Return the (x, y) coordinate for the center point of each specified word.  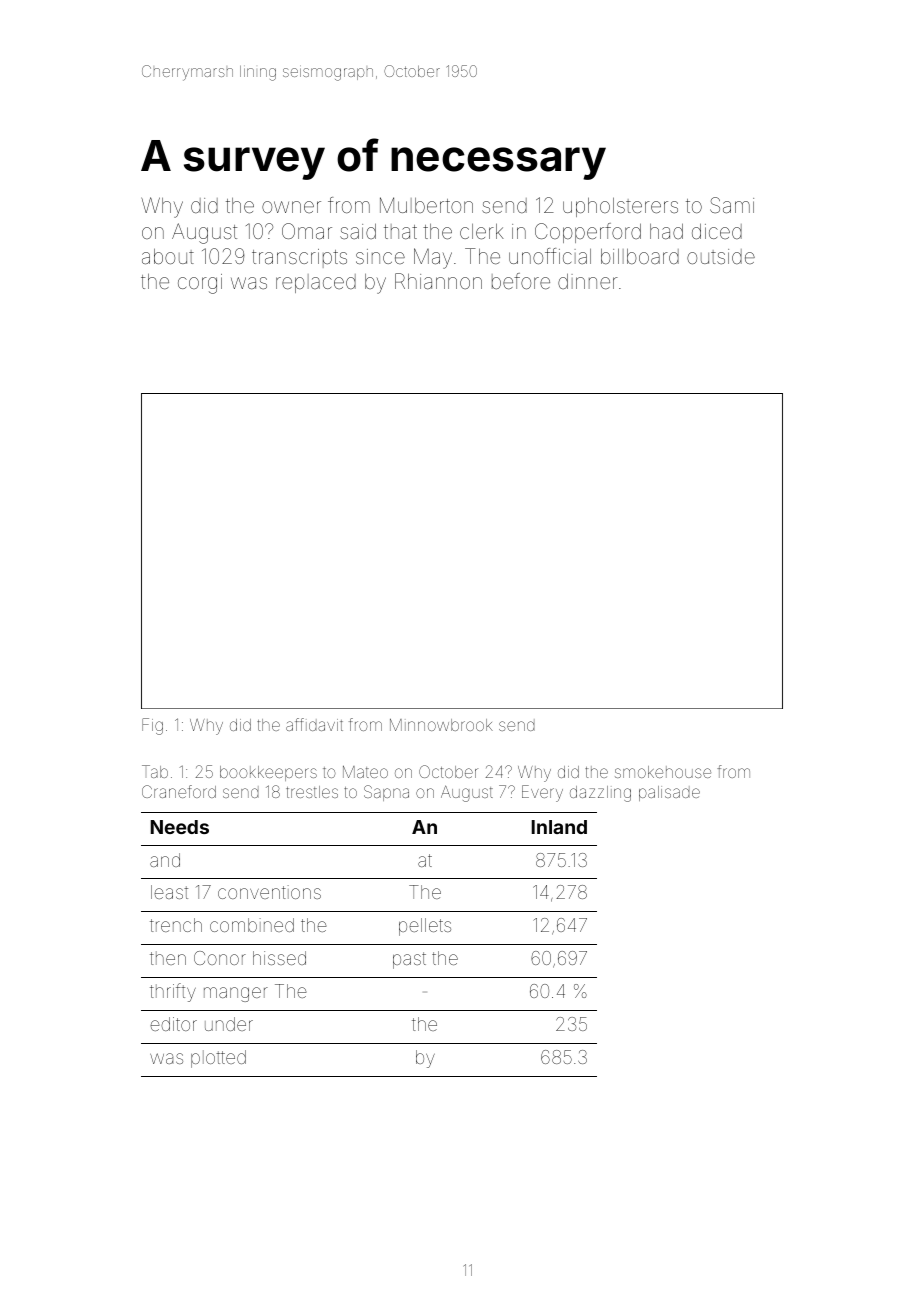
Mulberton (426, 205)
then (168, 958)
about (168, 256)
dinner (588, 281)
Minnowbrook (441, 725)
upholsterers (620, 207)
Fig (152, 726)
